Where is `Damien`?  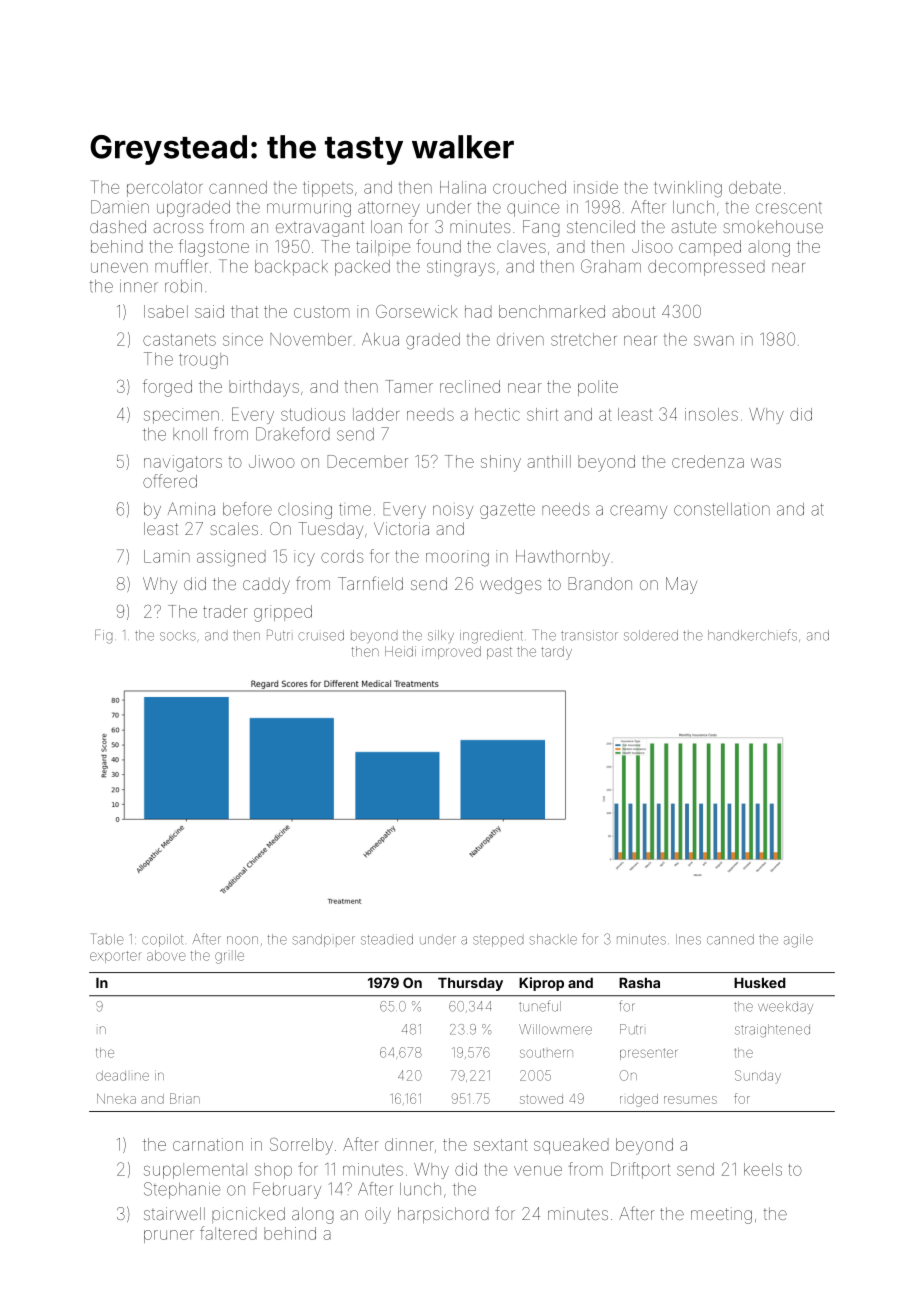
Damien is located at coordinates (120, 207).
